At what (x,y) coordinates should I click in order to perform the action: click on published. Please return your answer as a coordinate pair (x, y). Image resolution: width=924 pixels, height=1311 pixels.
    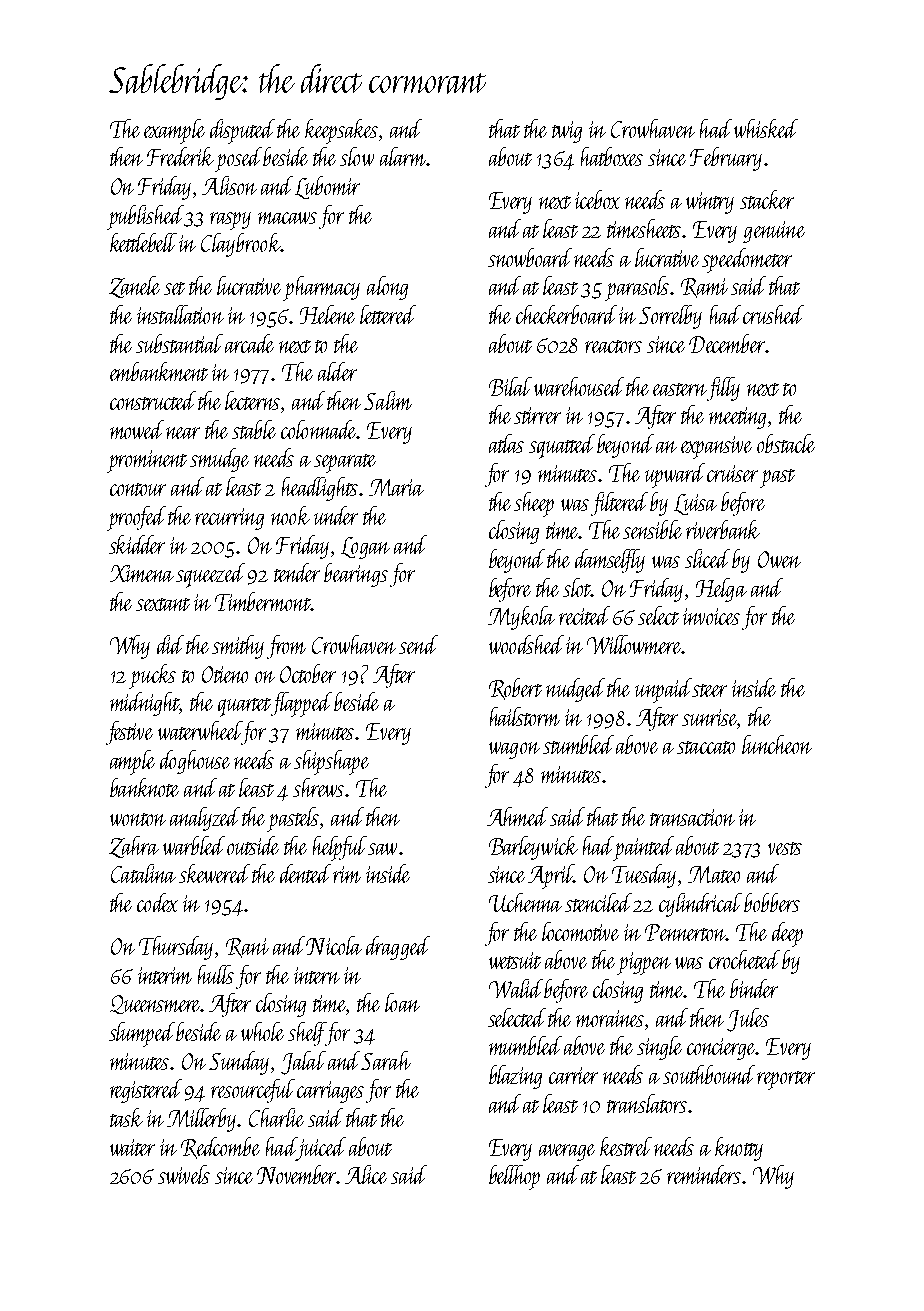
    Looking at the image, I should click on (146, 217).
